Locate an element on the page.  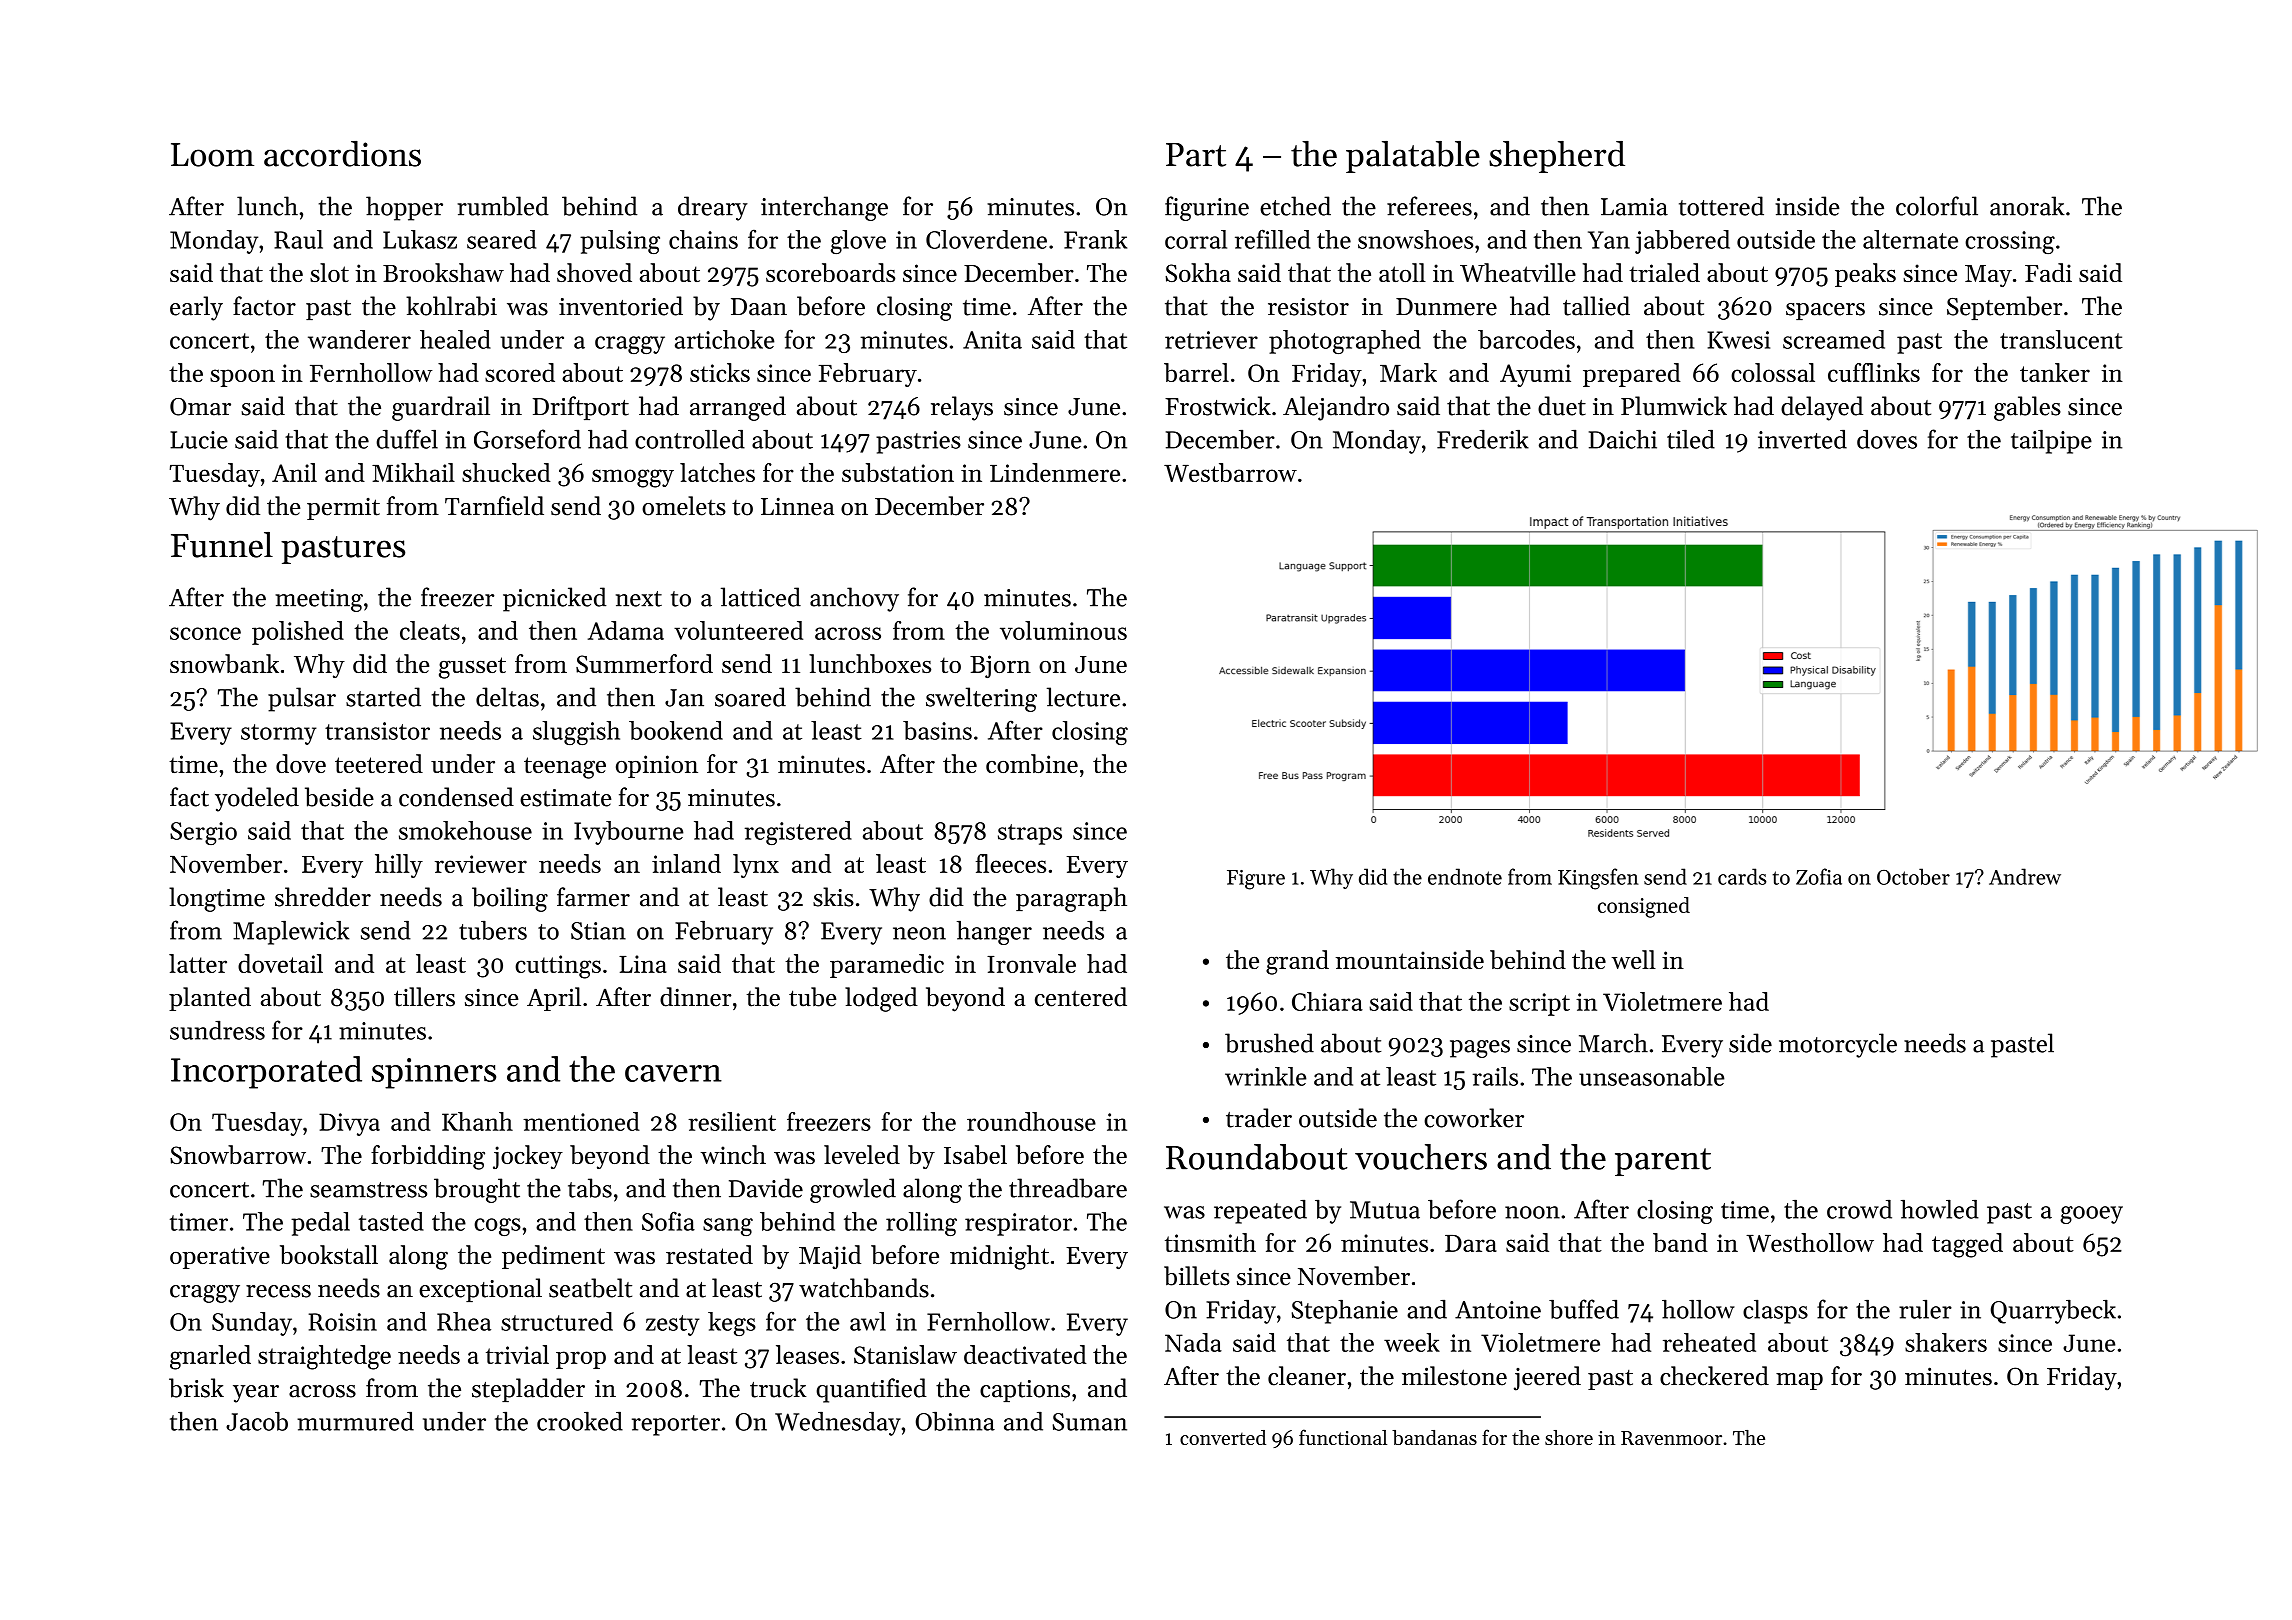
Sokha is located at coordinates (1198, 272).
